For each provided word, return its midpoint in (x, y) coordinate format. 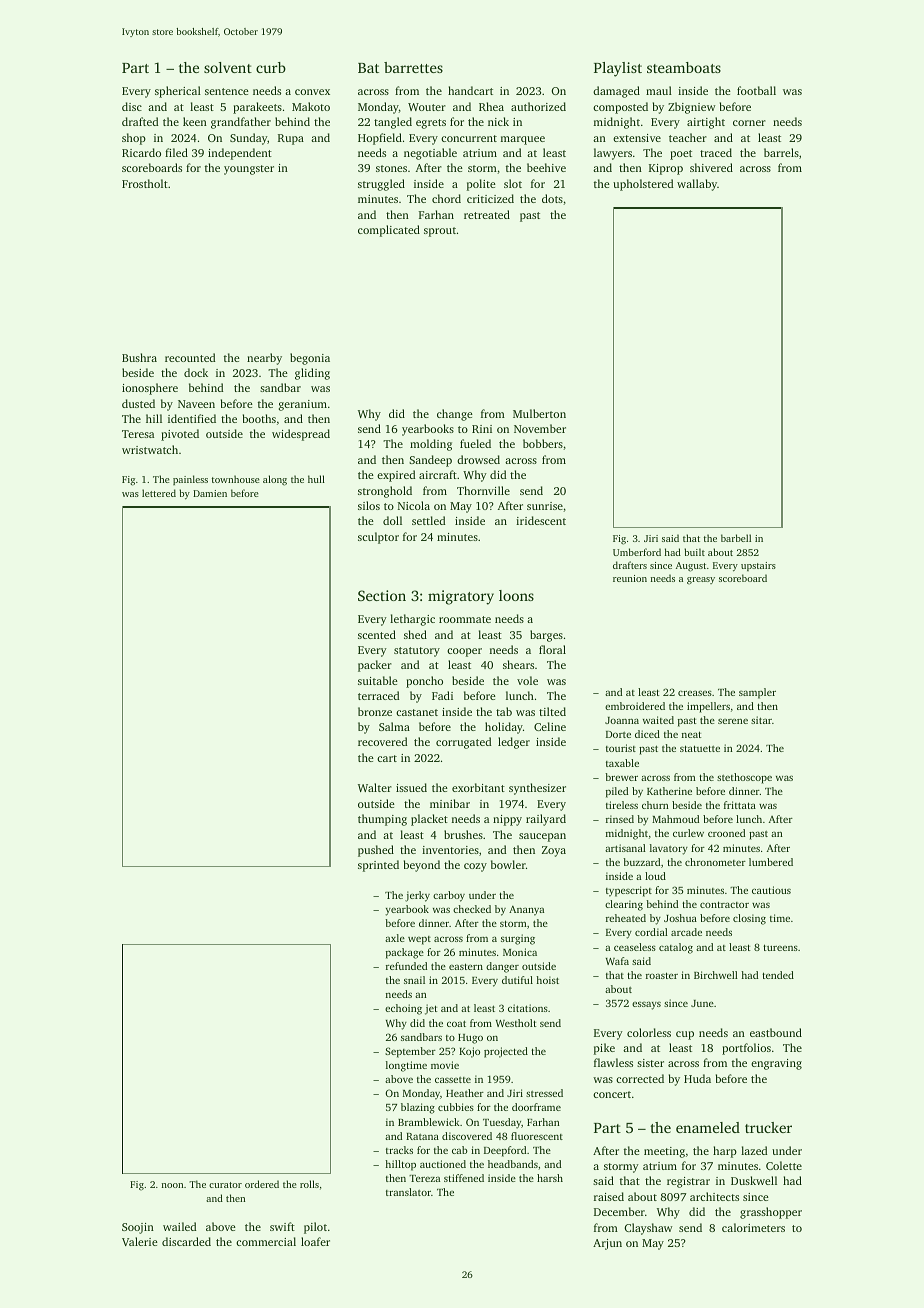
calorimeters (753, 1227)
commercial (266, 1241)
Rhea (491, 106)
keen (195, 121)
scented (377, 634)
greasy (701, 581)
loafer (315, 1241)
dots (552, 198)
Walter (375, 787)
